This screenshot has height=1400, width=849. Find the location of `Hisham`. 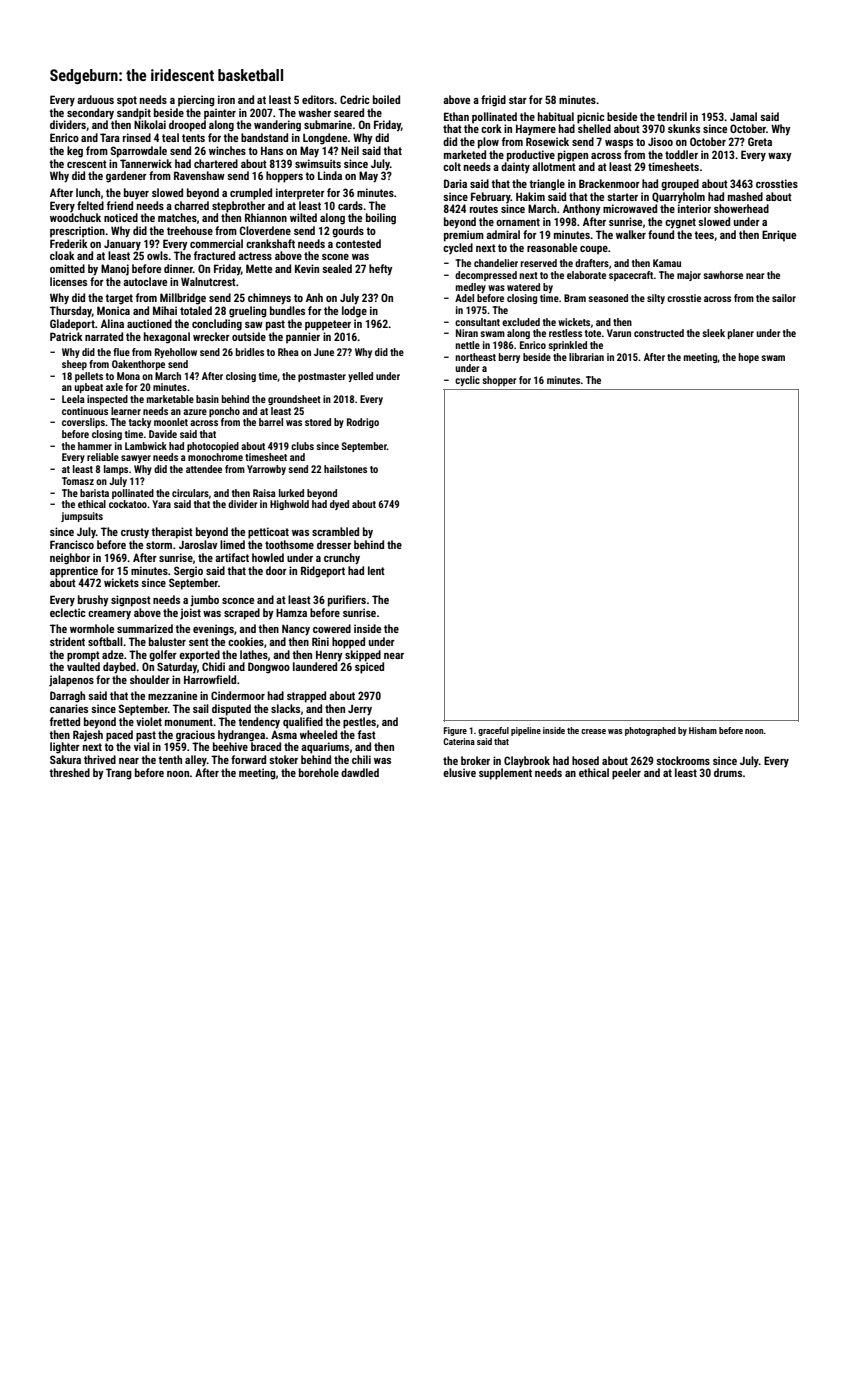

Hisham is located at coordinates (703, 730).
